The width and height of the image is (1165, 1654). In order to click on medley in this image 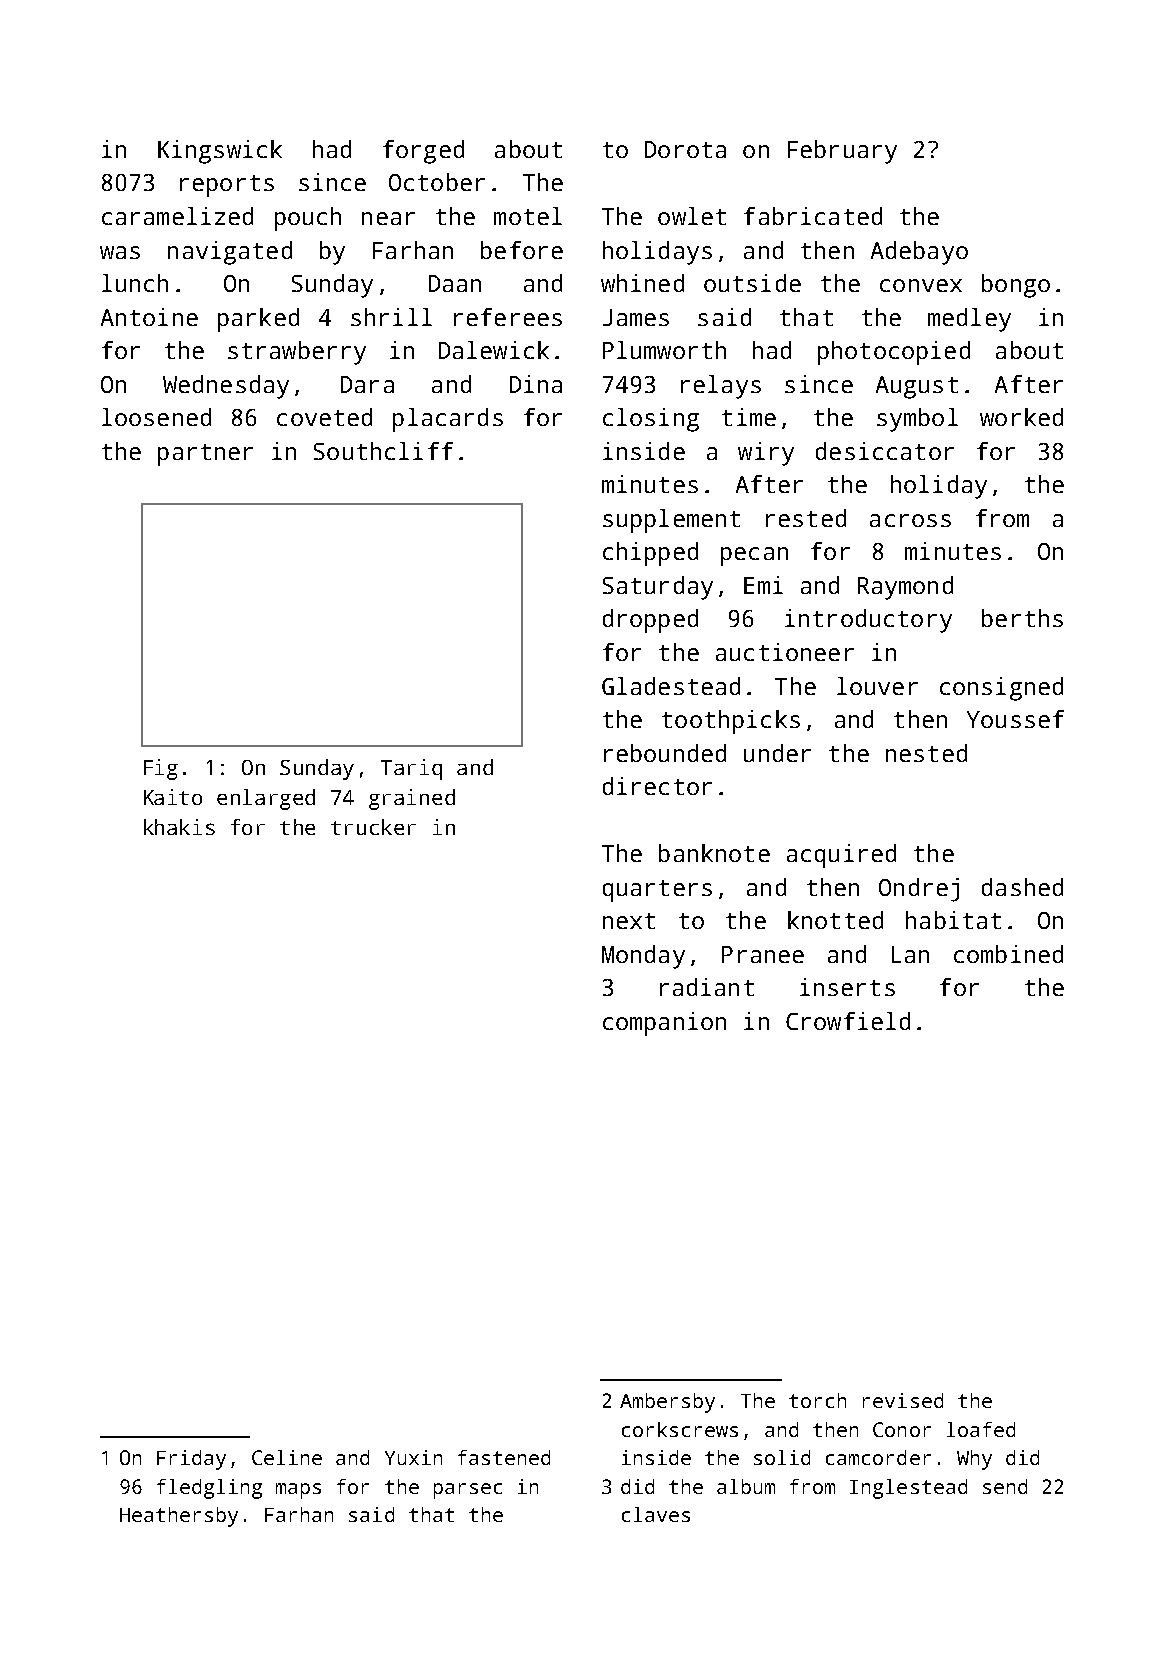, I will do `click(969, 320)`.
